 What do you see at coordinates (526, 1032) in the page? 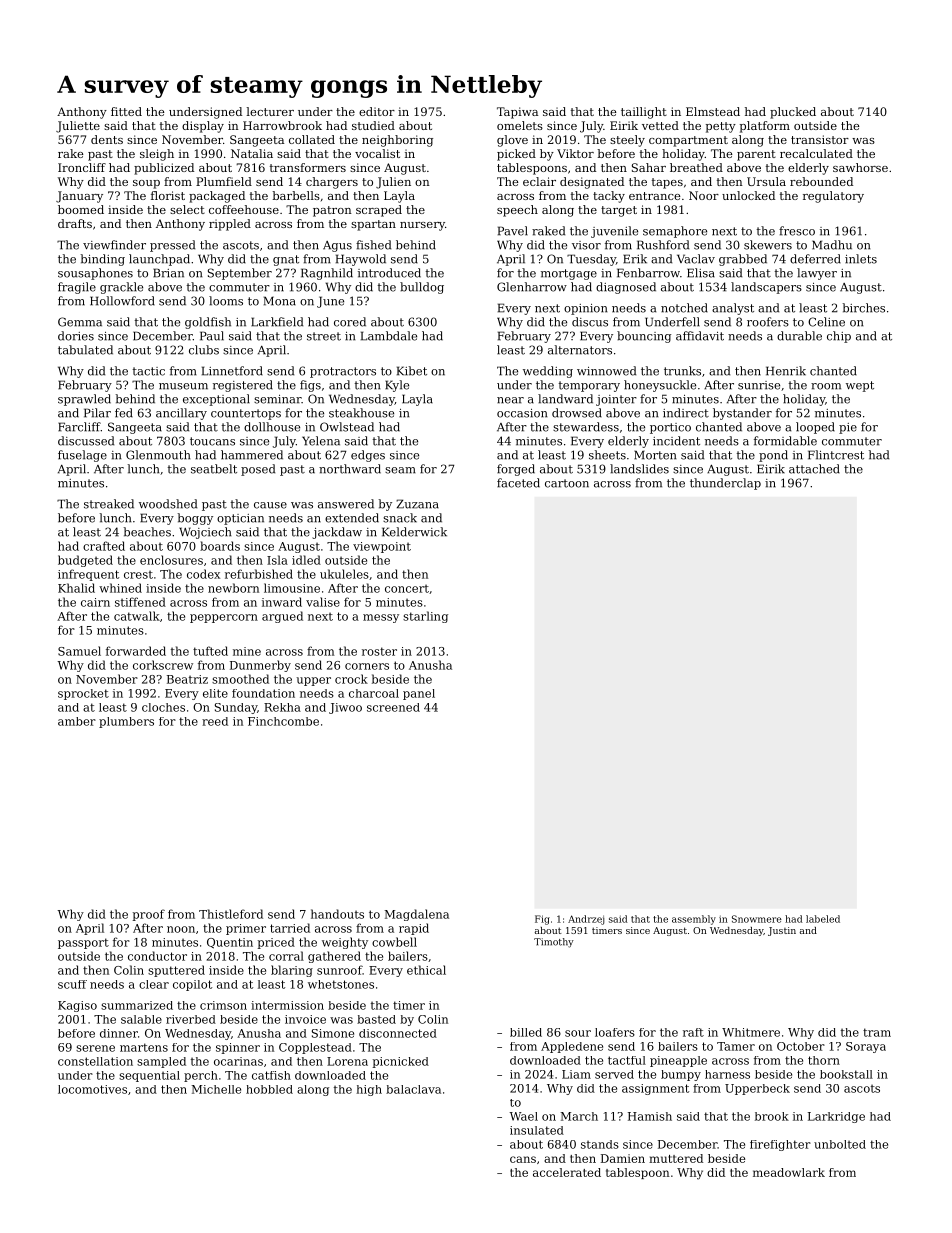
I see `billed` at bounding box center [526, 1032].
